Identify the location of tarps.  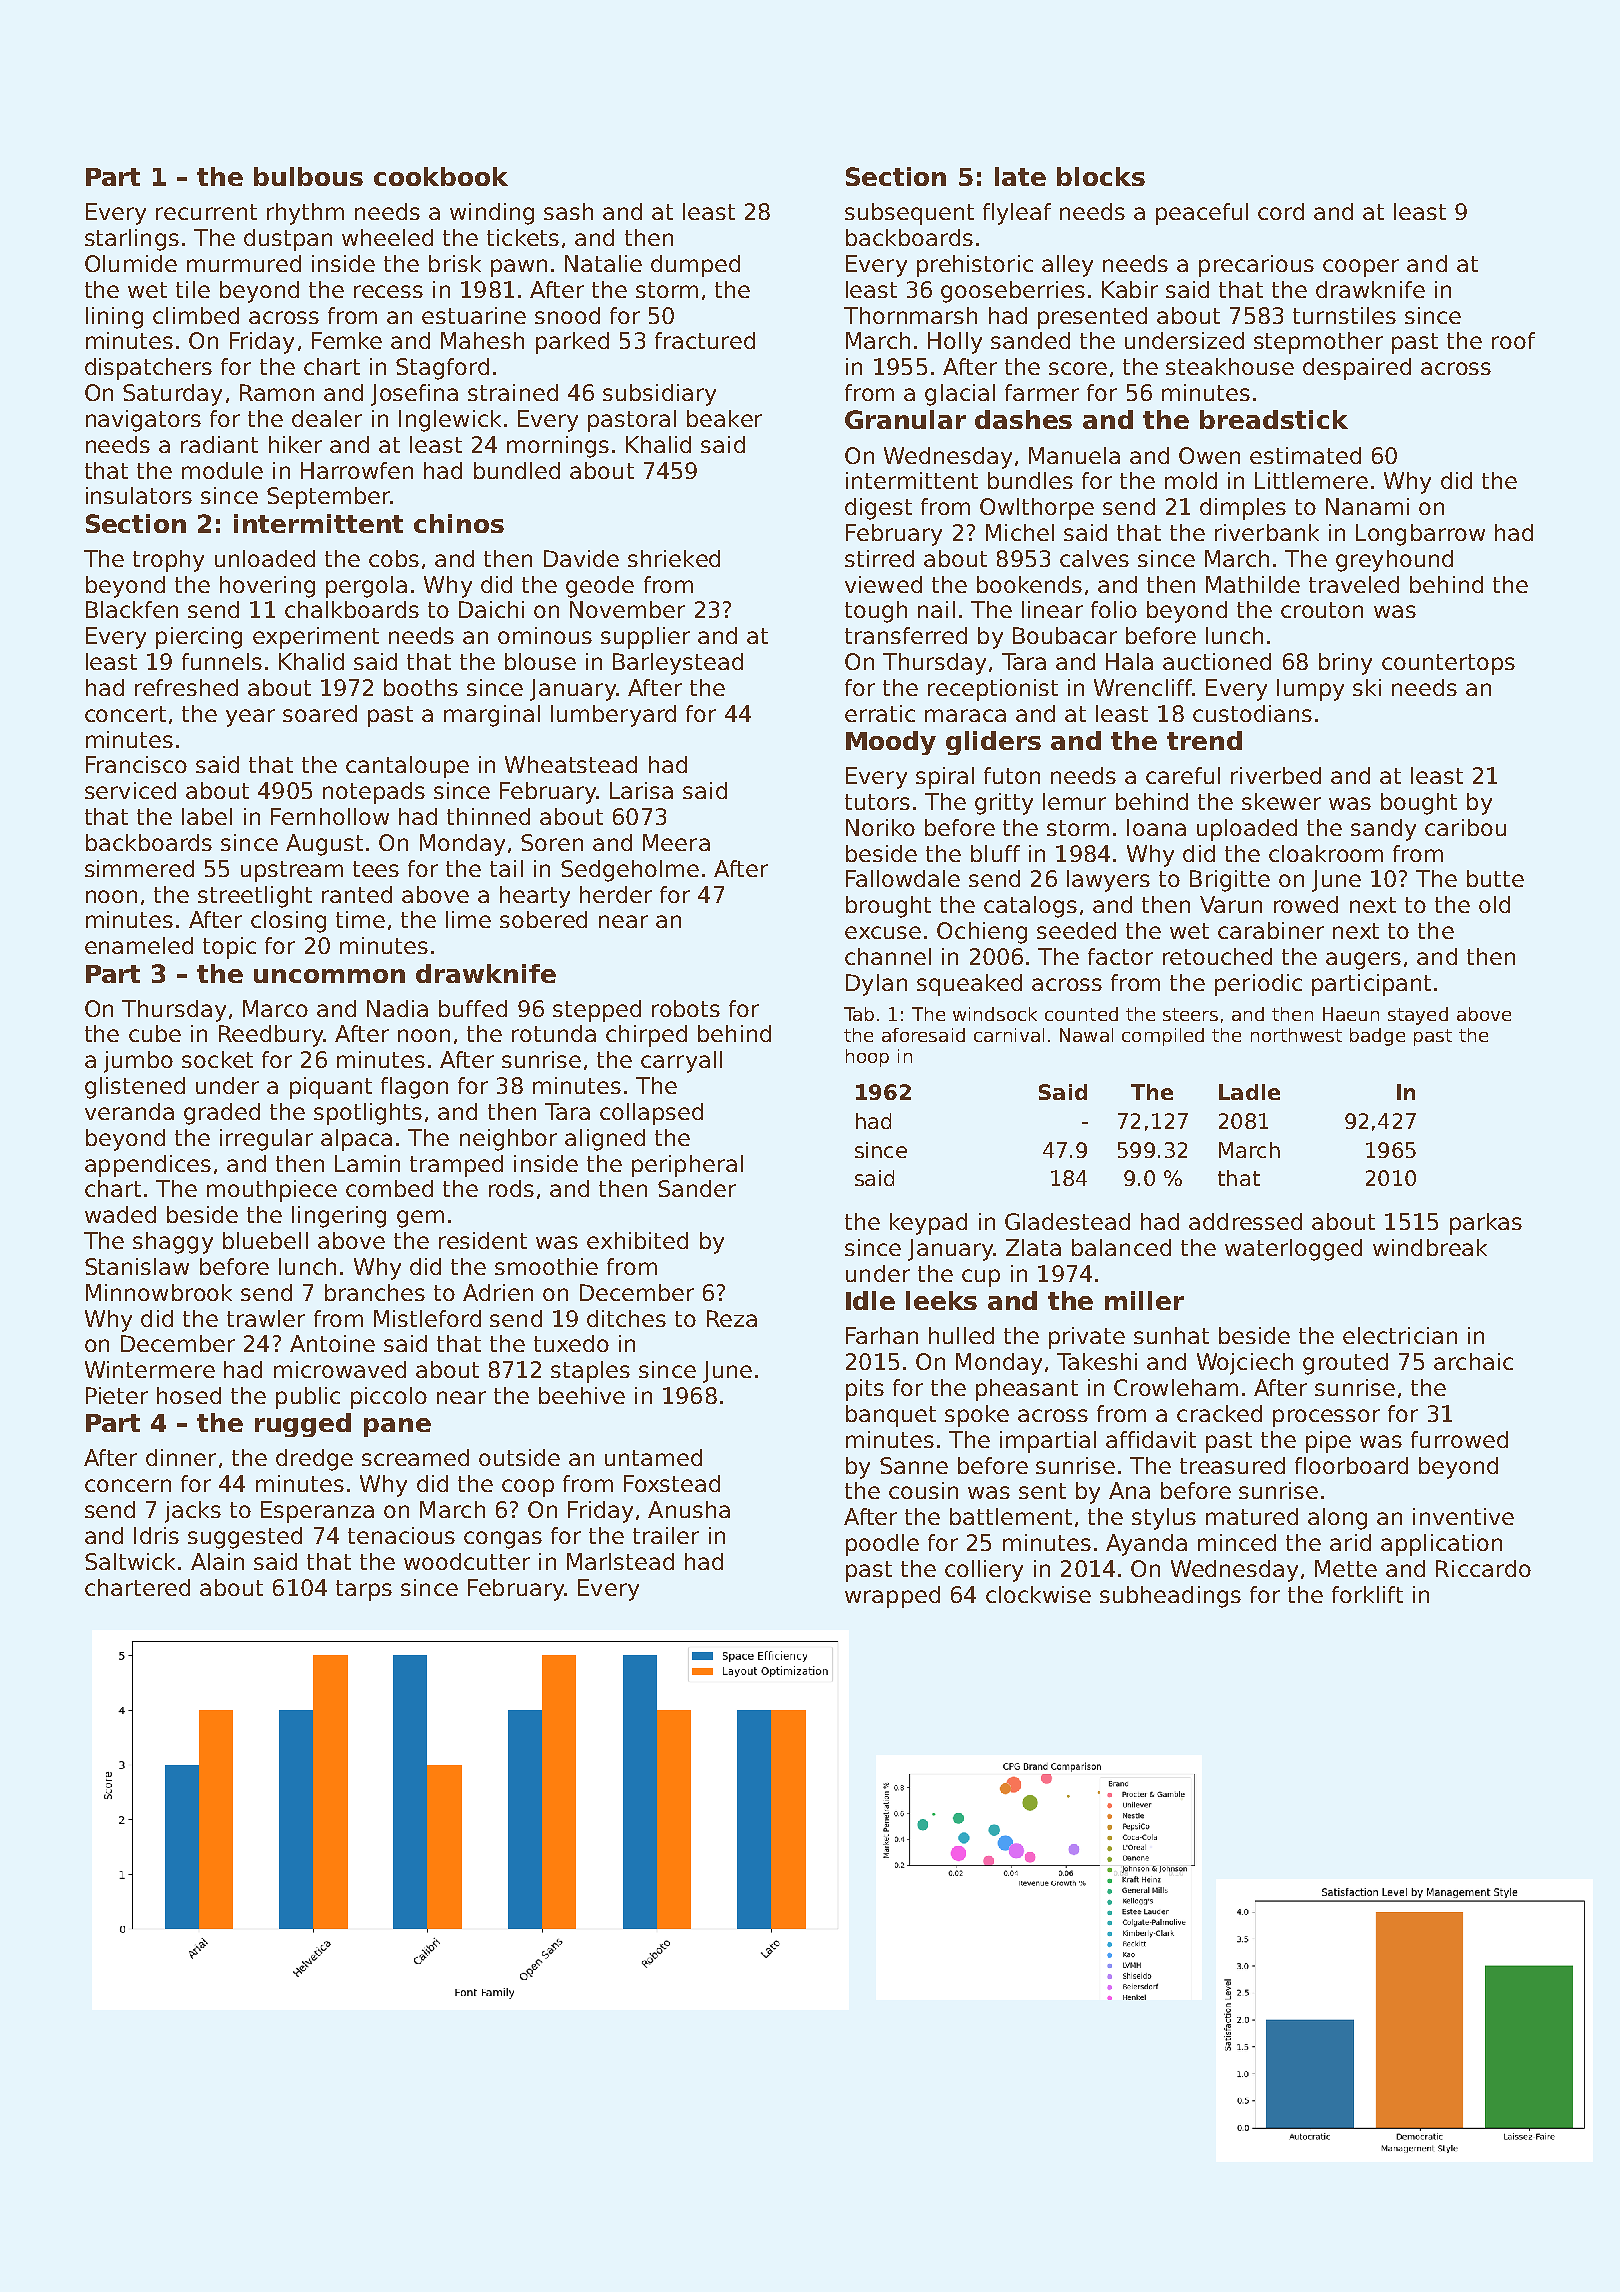
(364, 1590).
